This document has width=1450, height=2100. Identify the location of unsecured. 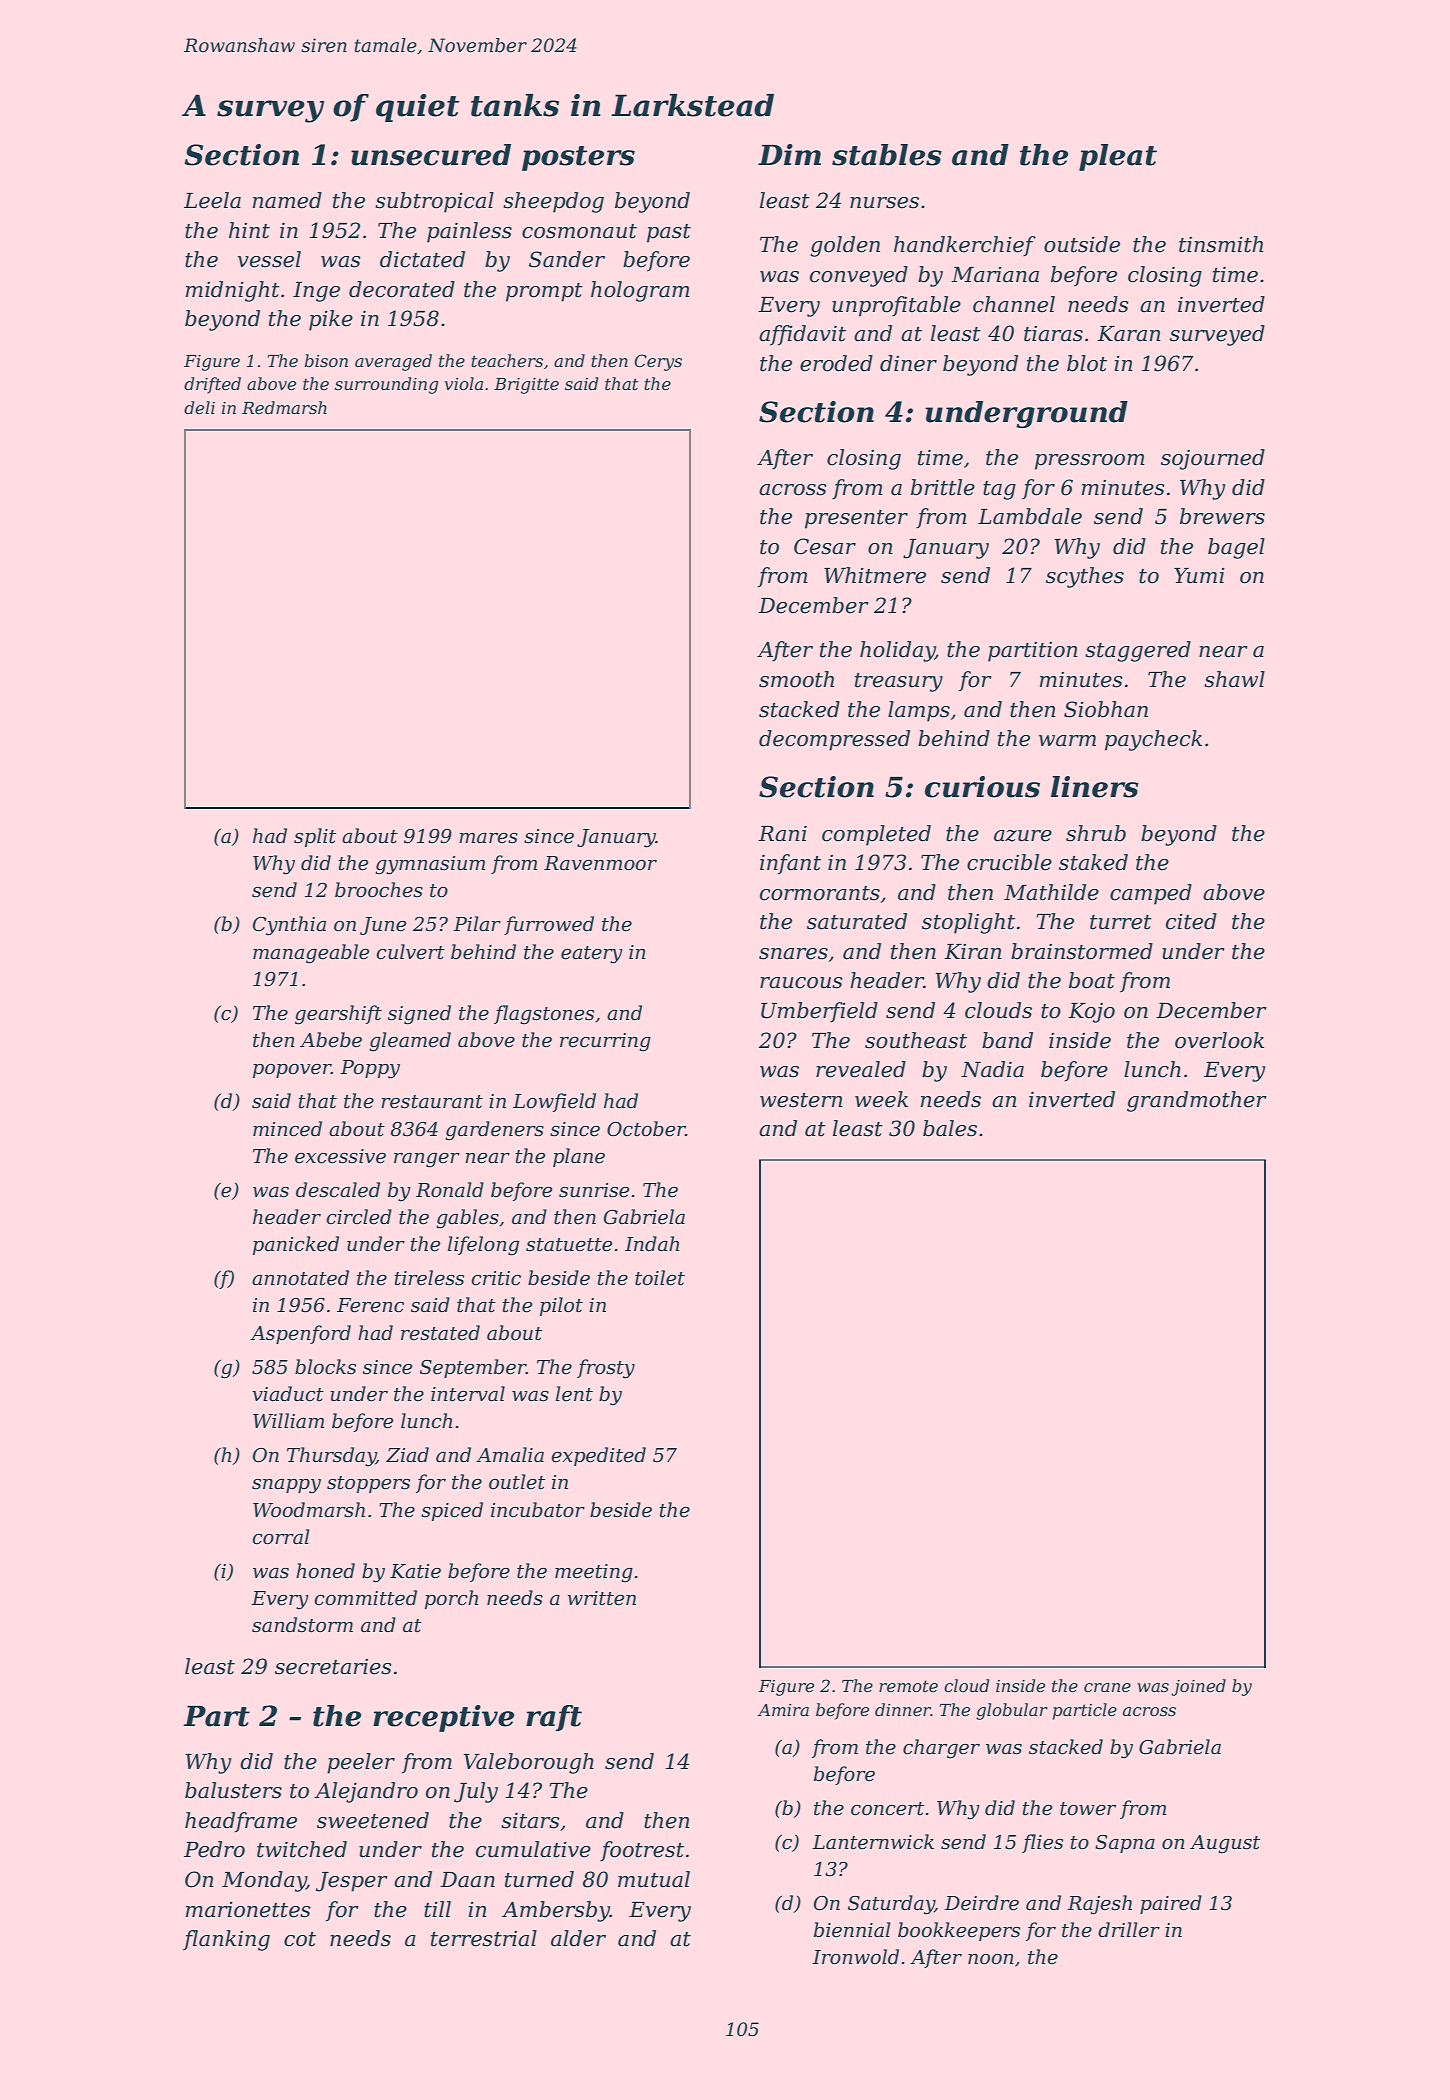
(431, 155).
